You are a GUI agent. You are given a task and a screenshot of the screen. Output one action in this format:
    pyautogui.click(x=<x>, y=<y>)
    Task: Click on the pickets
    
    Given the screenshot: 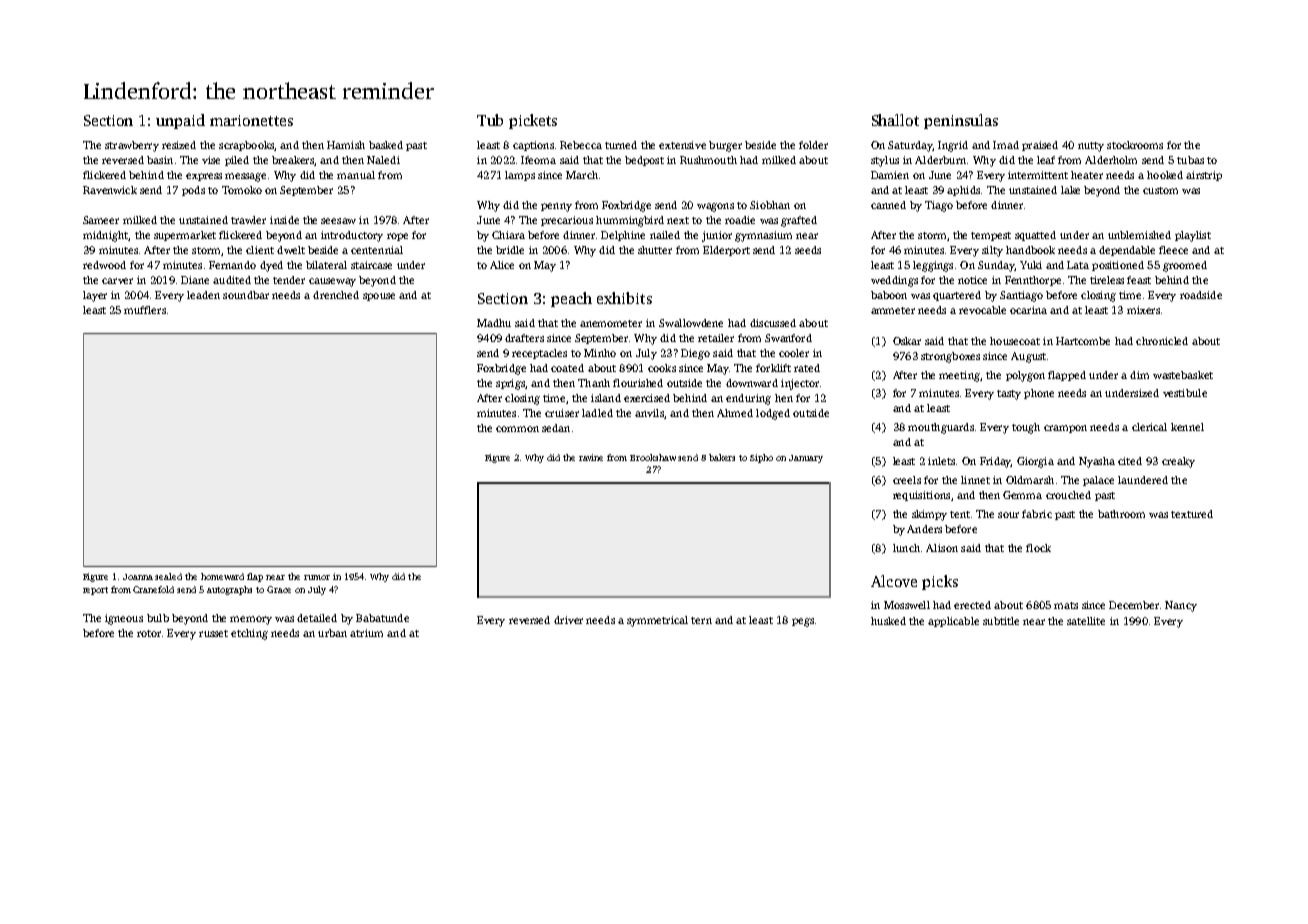 What is the action you would take?
    pyautogui.click(x=533, y=121)
